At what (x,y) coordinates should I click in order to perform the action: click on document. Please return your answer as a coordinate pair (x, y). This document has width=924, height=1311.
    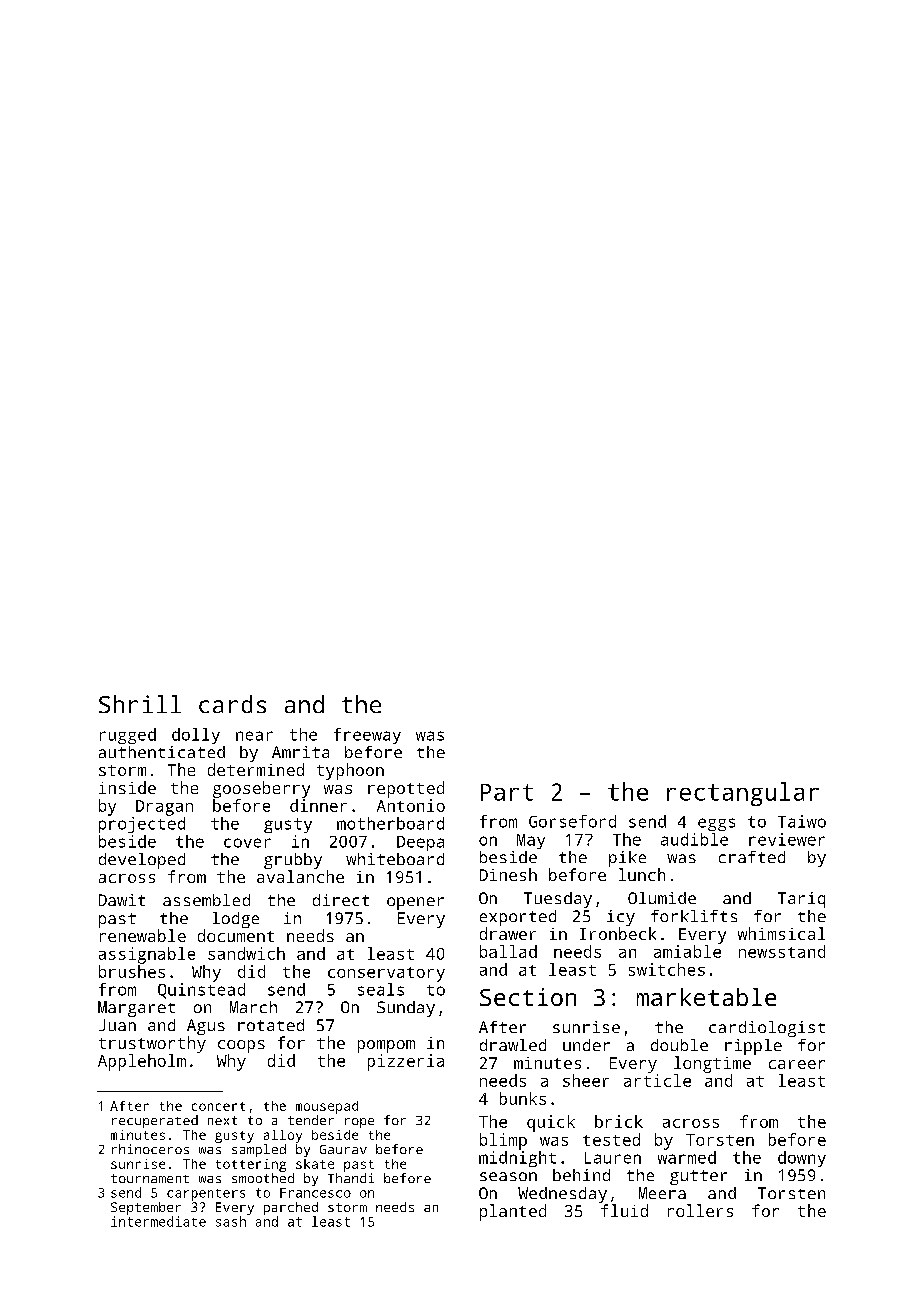
    Looking at the image, I should click on (236, 935).
